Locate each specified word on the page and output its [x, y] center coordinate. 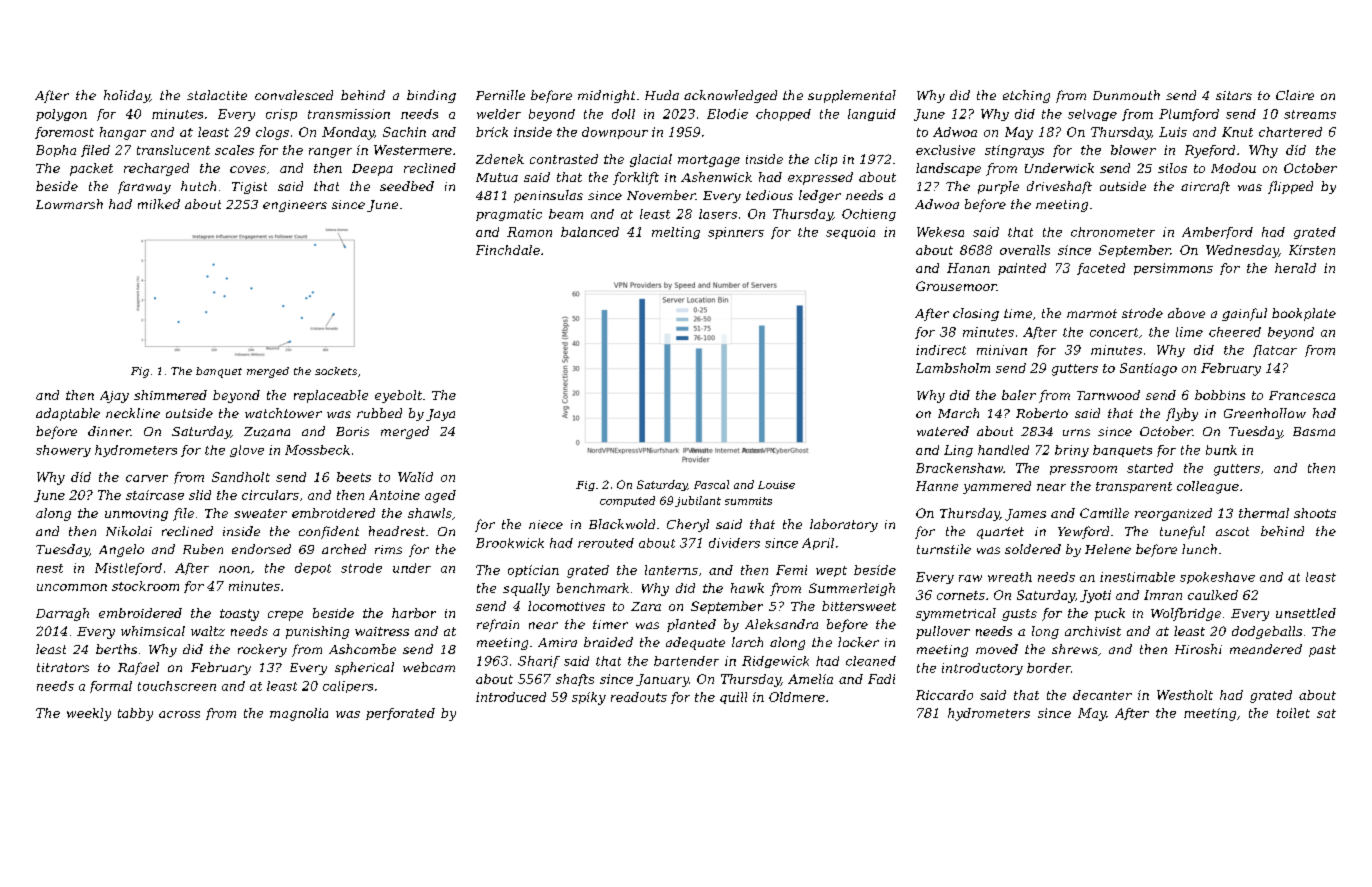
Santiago [1148, 369]
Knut [1237, 132]
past [1322, 651]
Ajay [114, 397]
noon [234, 569]
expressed [820, 178]
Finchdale [508, 250]
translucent [173, 150]
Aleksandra [781, 624]
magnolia [299, 714]
